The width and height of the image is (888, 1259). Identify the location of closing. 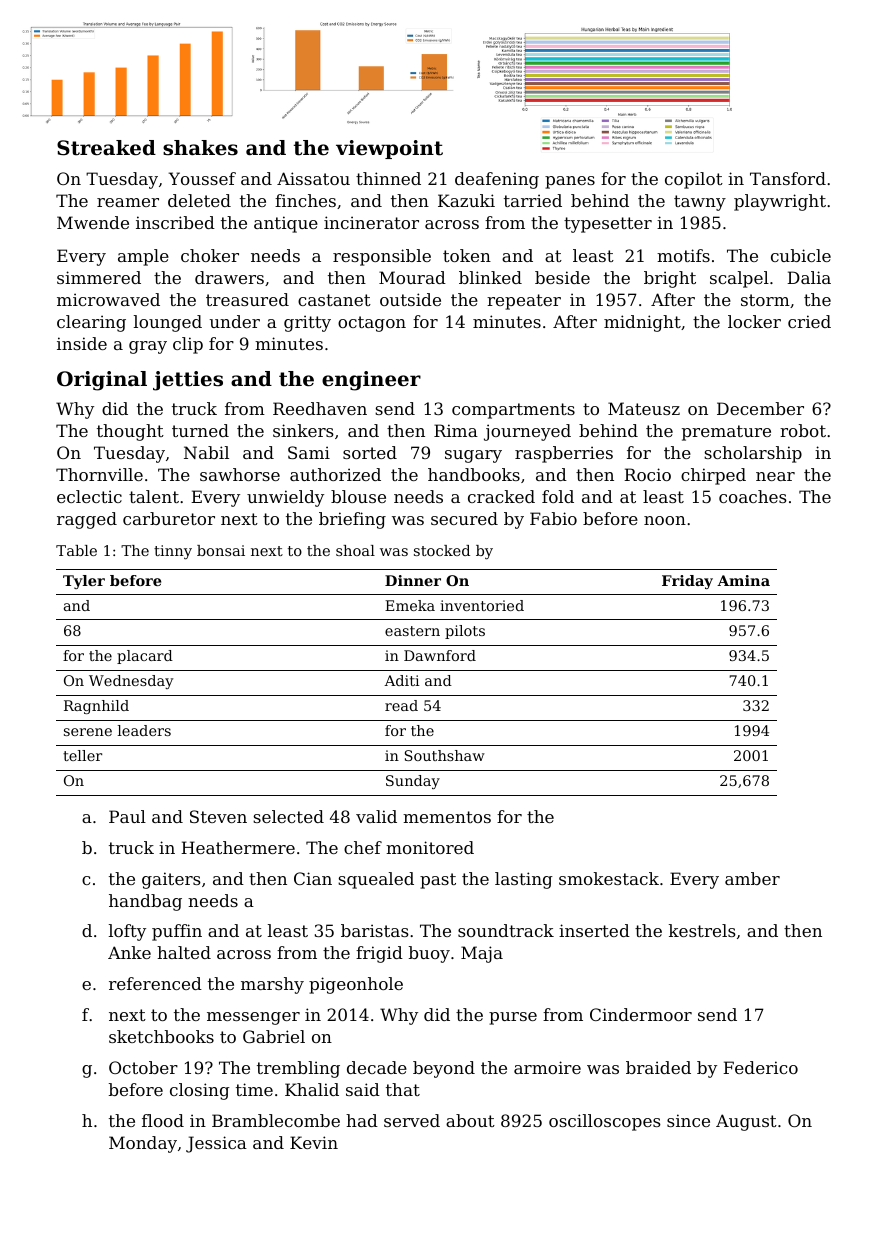
(200, 1091).
